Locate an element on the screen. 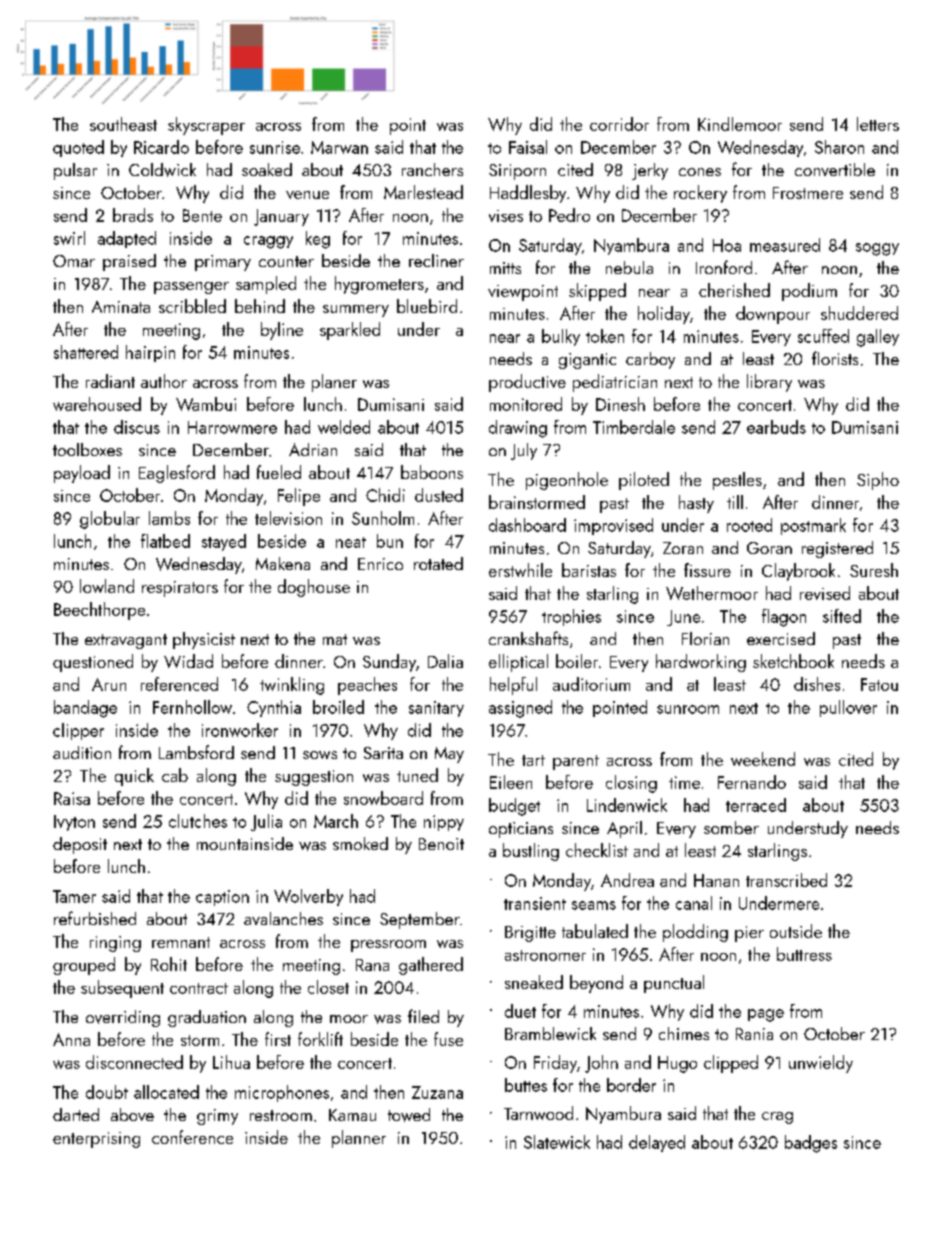  warehoused is located at coordinates (97, 404).
